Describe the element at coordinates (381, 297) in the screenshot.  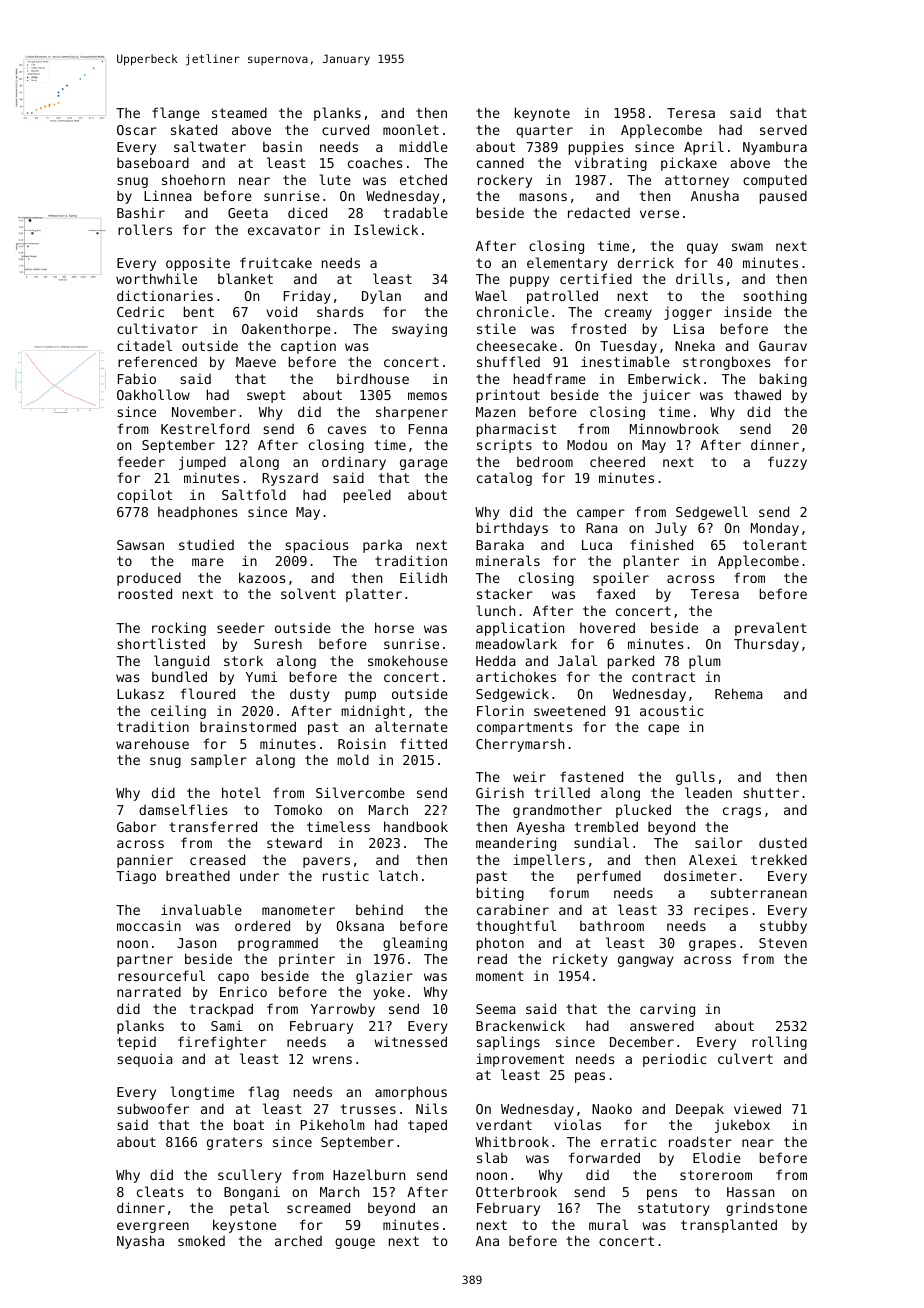
I see `Dylan` at that location.
